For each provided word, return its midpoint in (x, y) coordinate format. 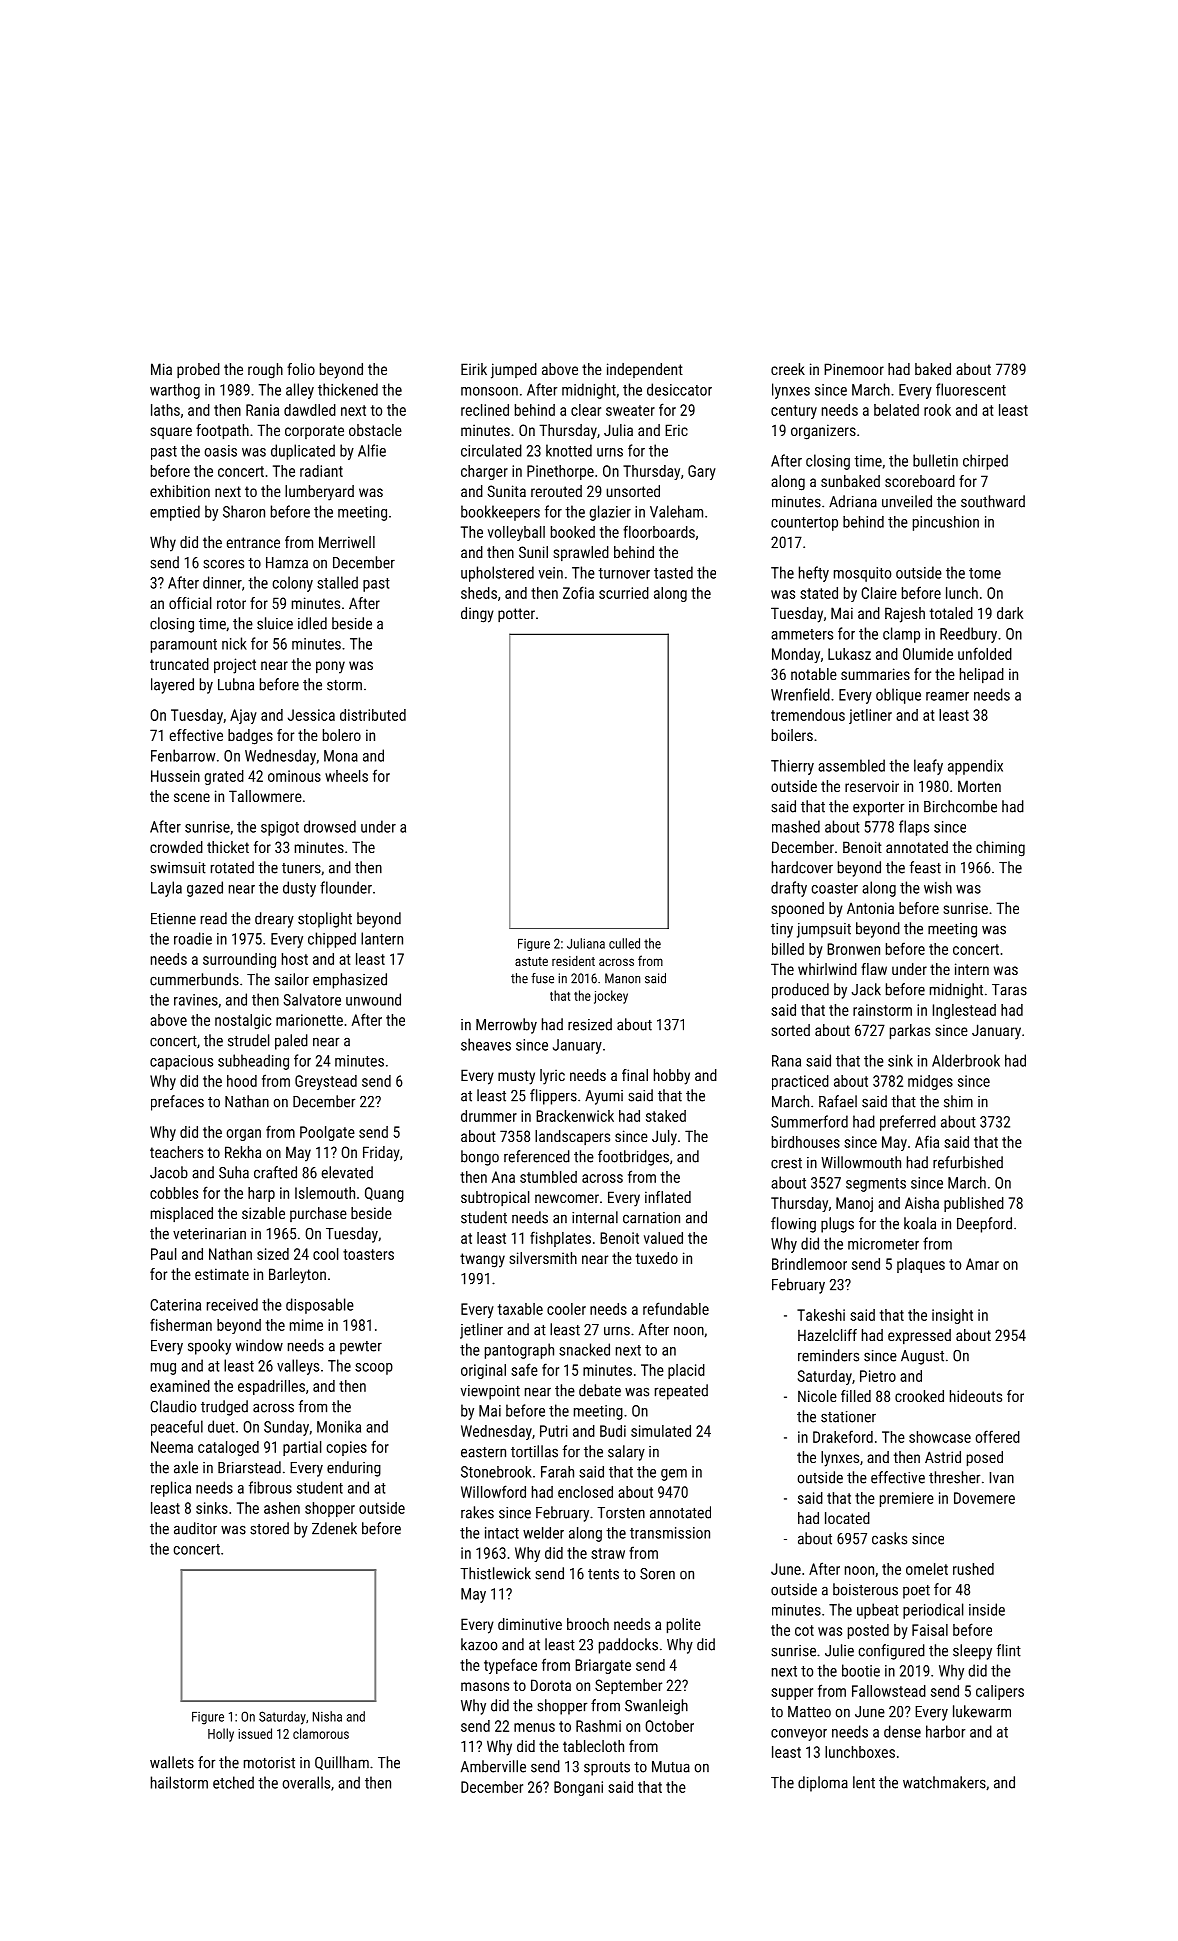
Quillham (342, 1763)
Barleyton (297, 1276)
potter (516, 615)
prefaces (177, 1103)
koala (920, 1223)
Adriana (853, 501)
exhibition (180, 491)
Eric (676, 430)
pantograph (519, 1351)
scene (192, 797)
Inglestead (964, 1011)
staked (666, 1116)
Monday (796, 655)
